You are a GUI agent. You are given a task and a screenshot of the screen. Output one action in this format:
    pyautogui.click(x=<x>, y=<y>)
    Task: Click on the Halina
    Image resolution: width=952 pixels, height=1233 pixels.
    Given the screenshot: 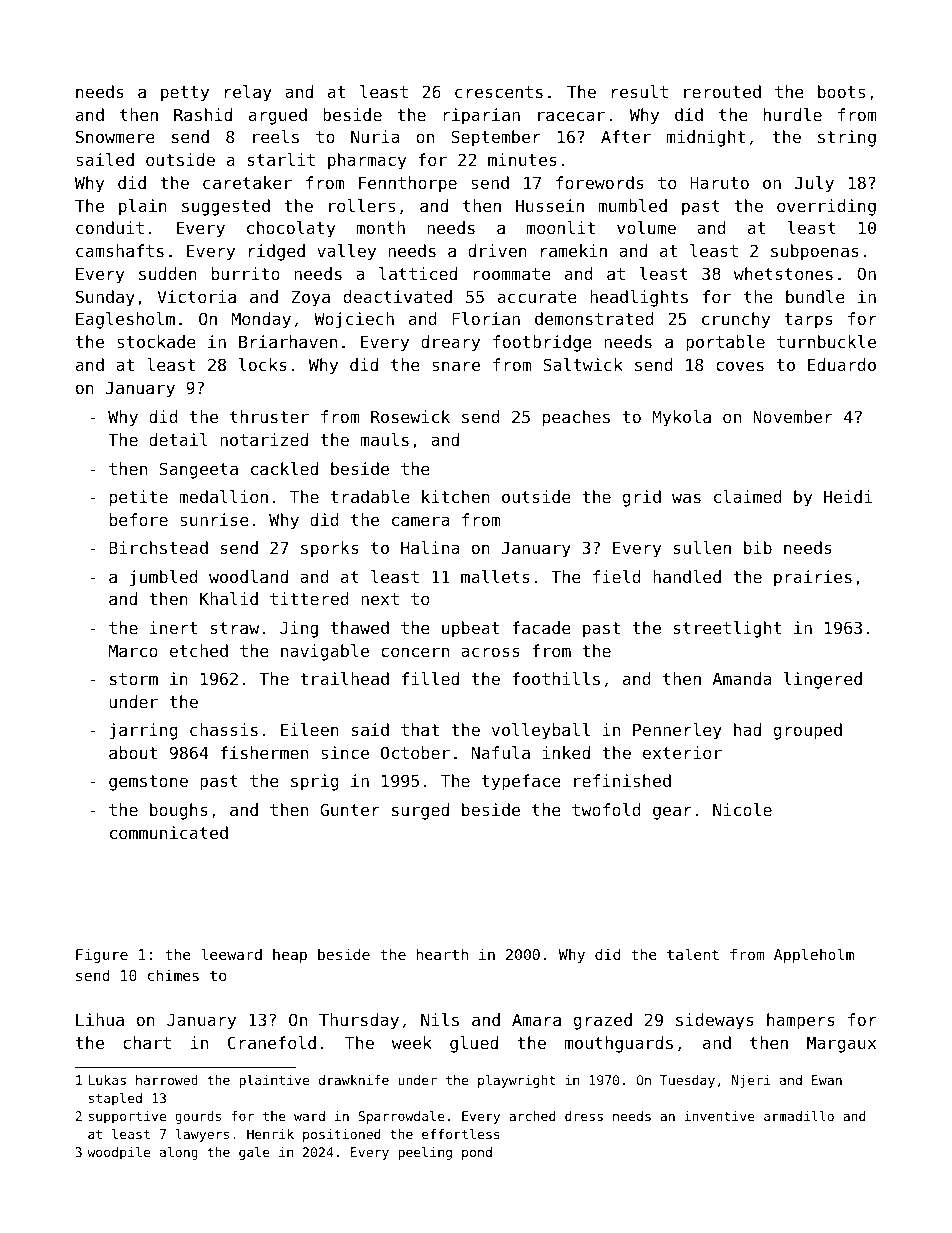 What is the action you would take?
    pyautogui.click(x=430, y=547)
